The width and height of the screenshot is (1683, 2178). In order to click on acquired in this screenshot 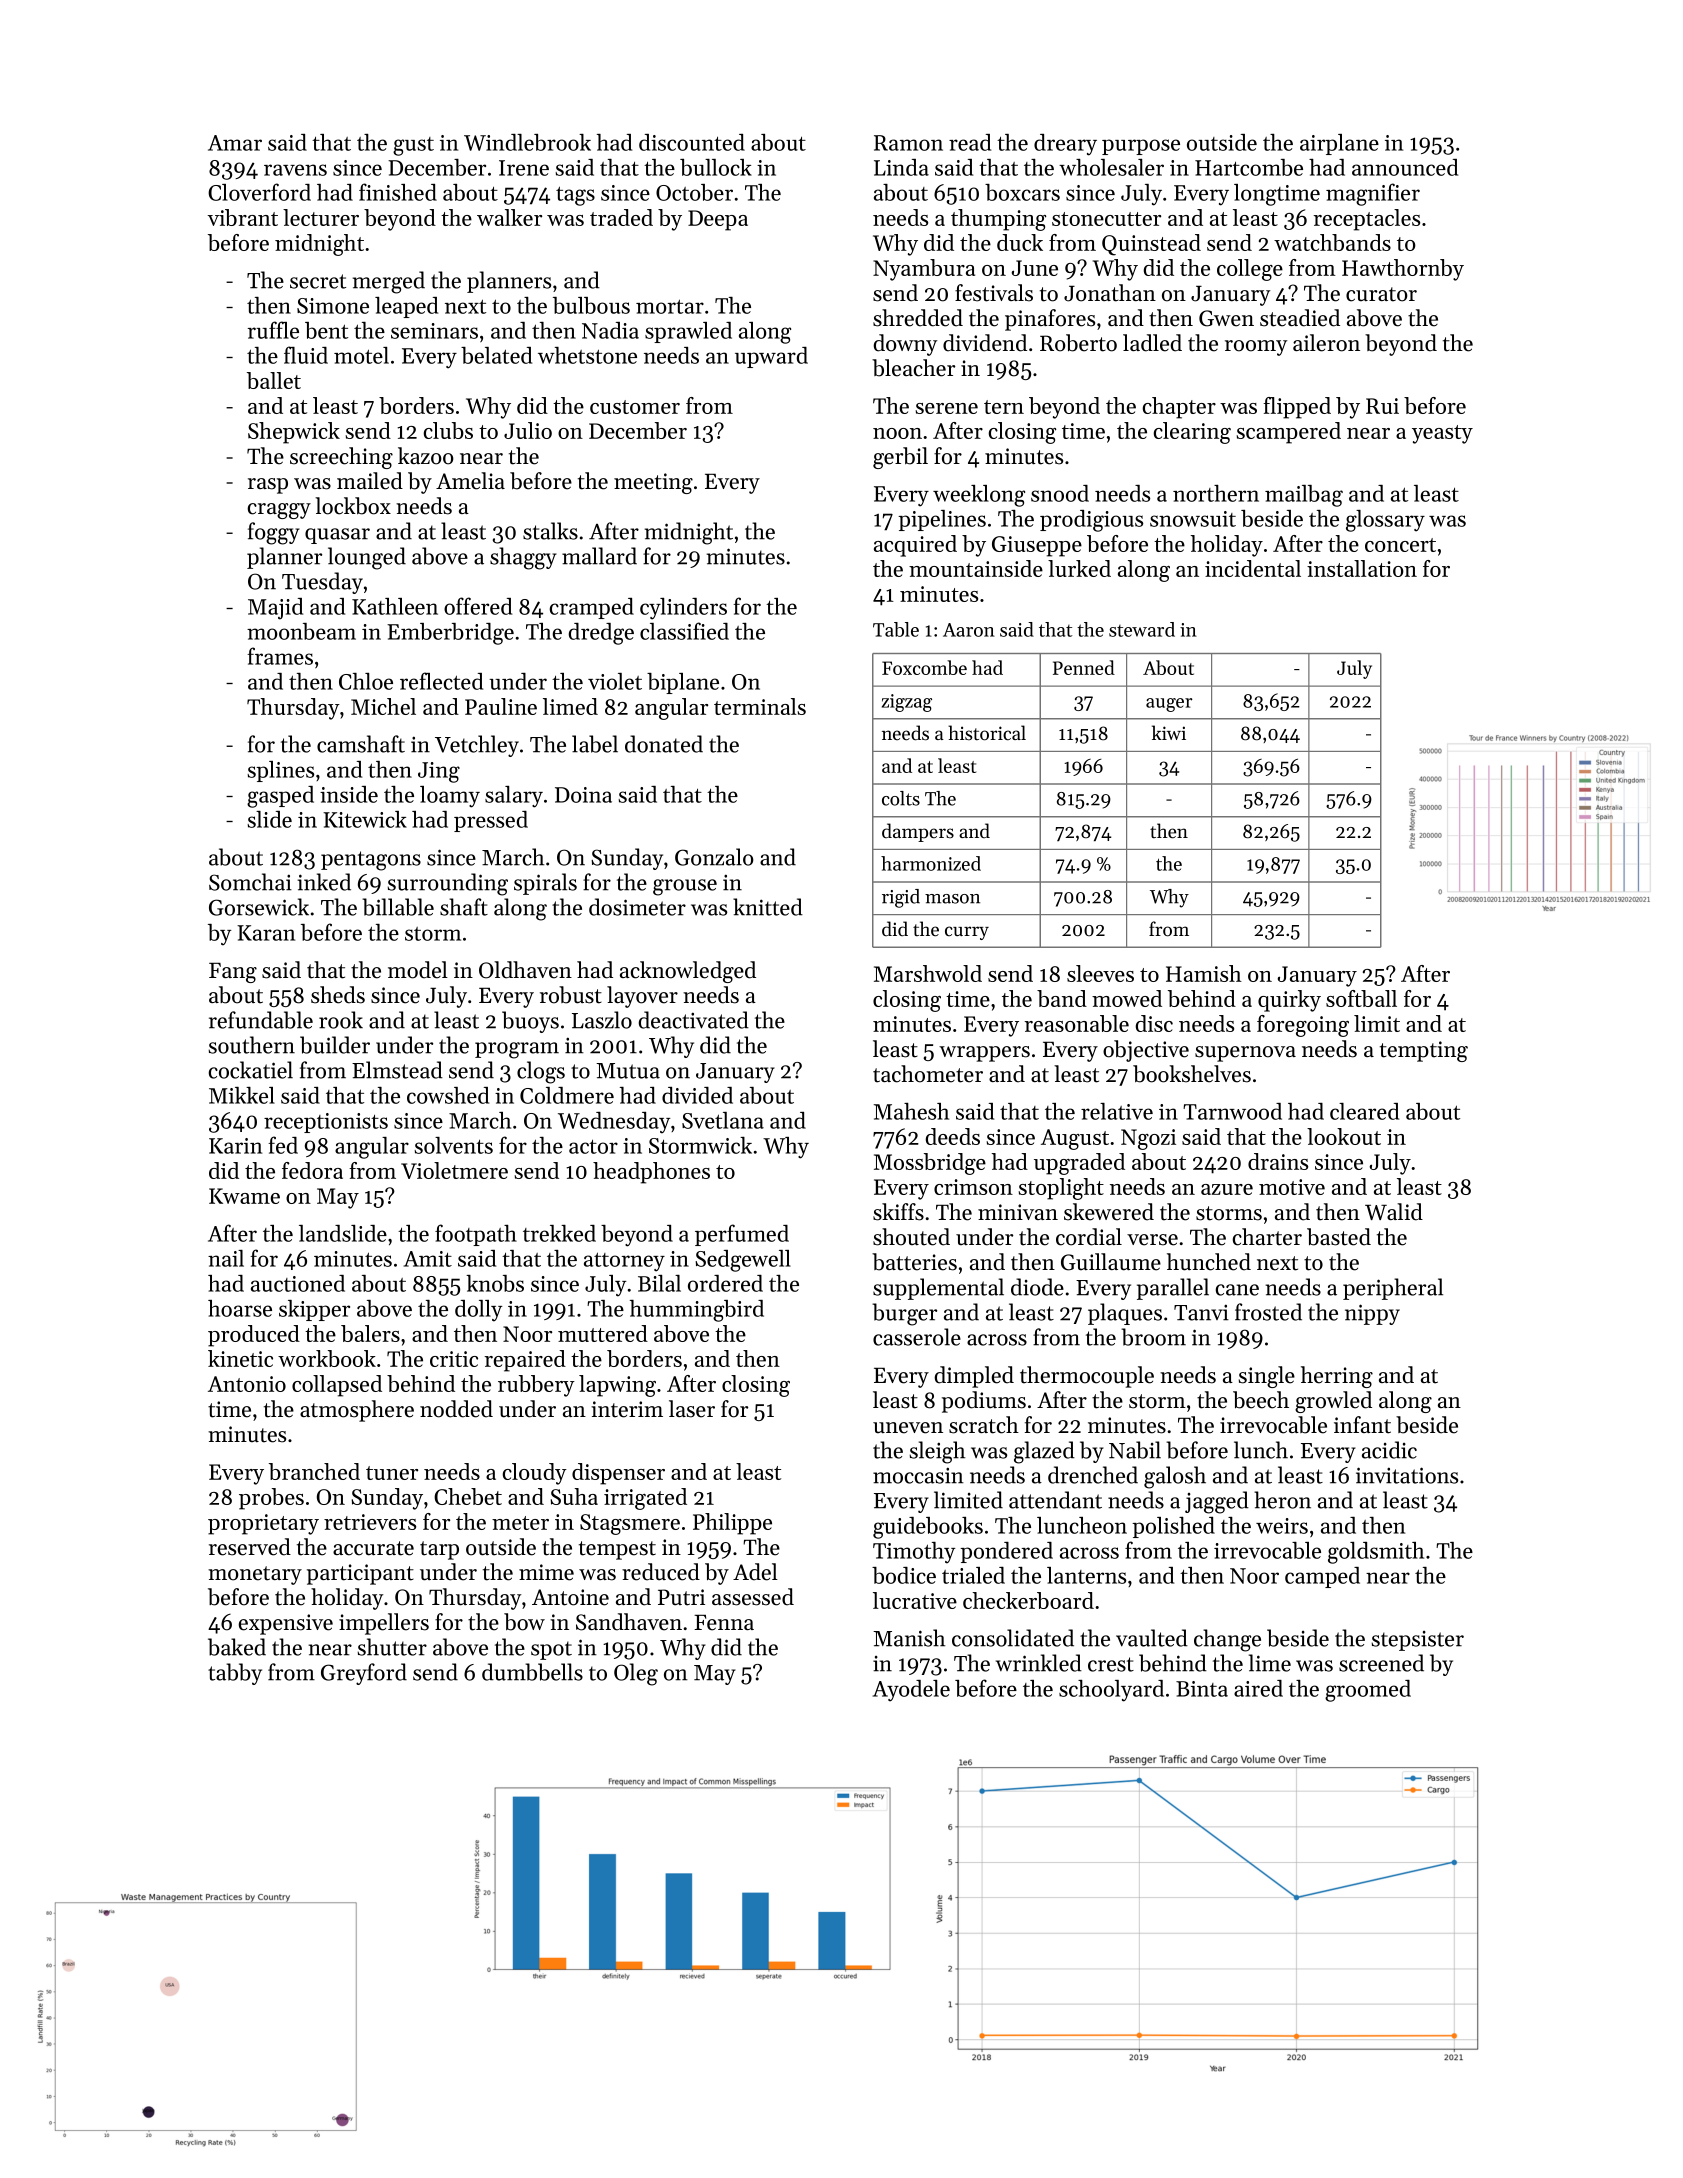, I will do `click(915, 546)`.
